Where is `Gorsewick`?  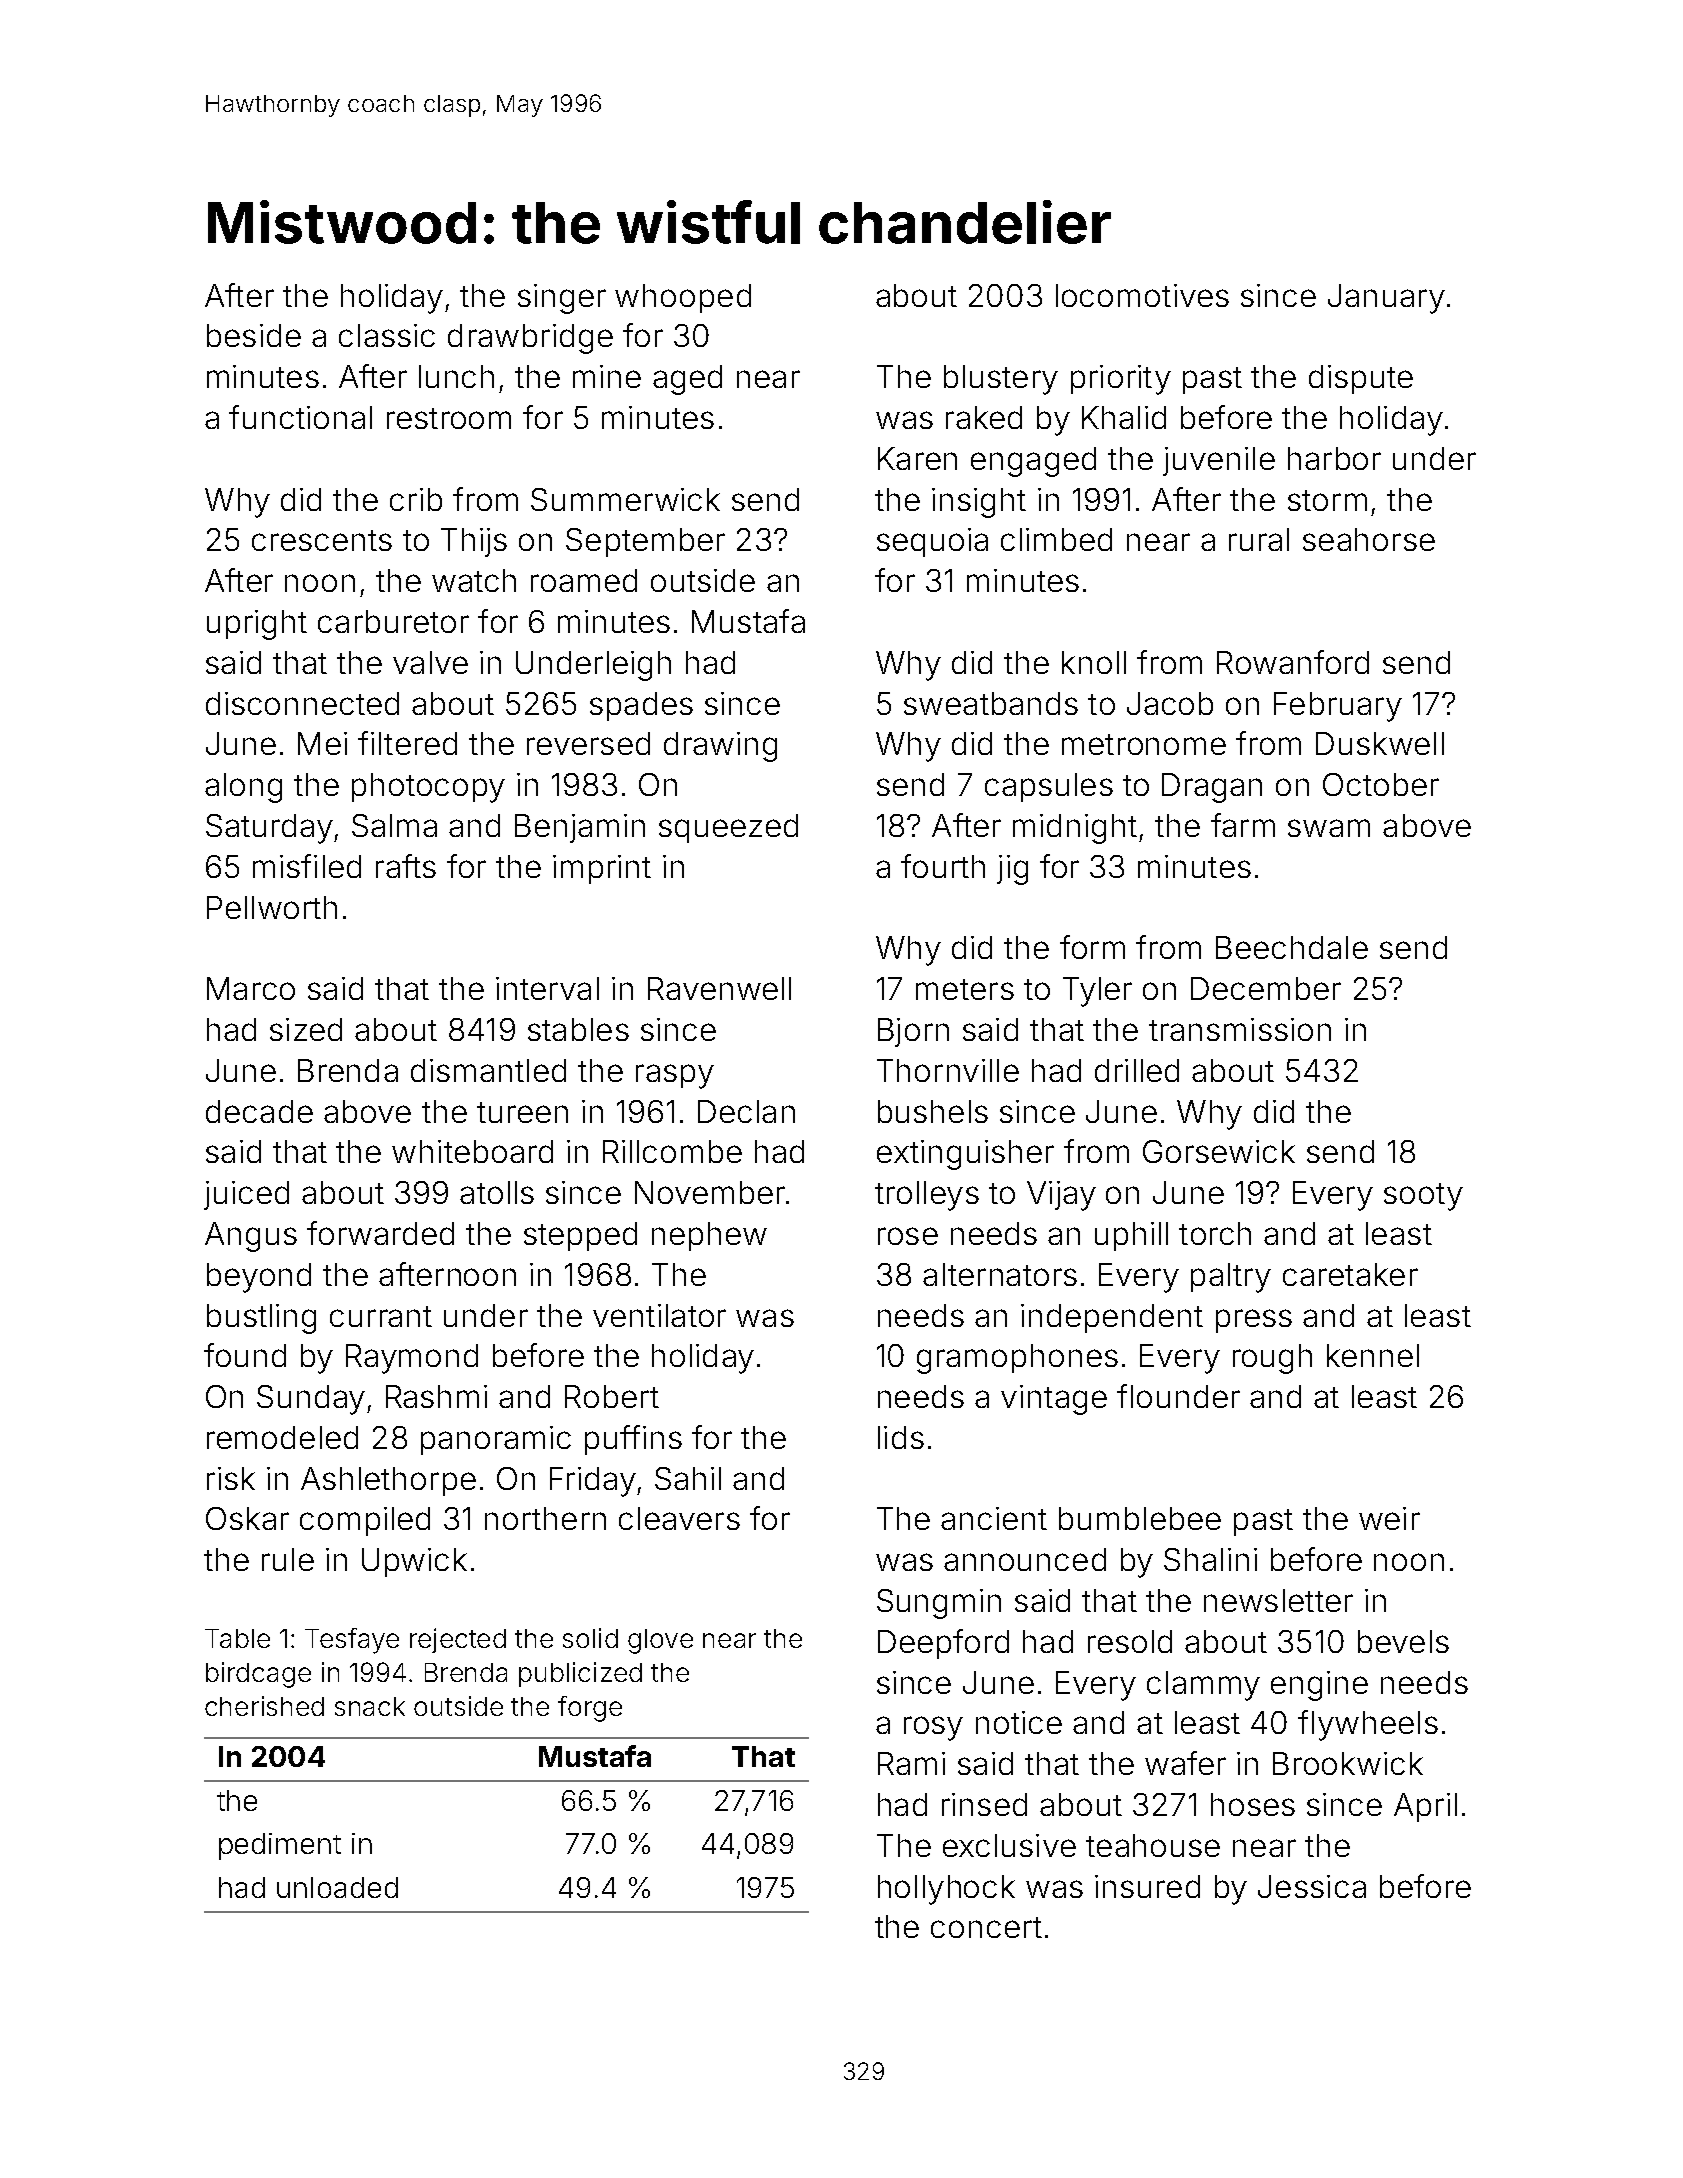 Gorsewick is located at coordinates (1219, 1151).
